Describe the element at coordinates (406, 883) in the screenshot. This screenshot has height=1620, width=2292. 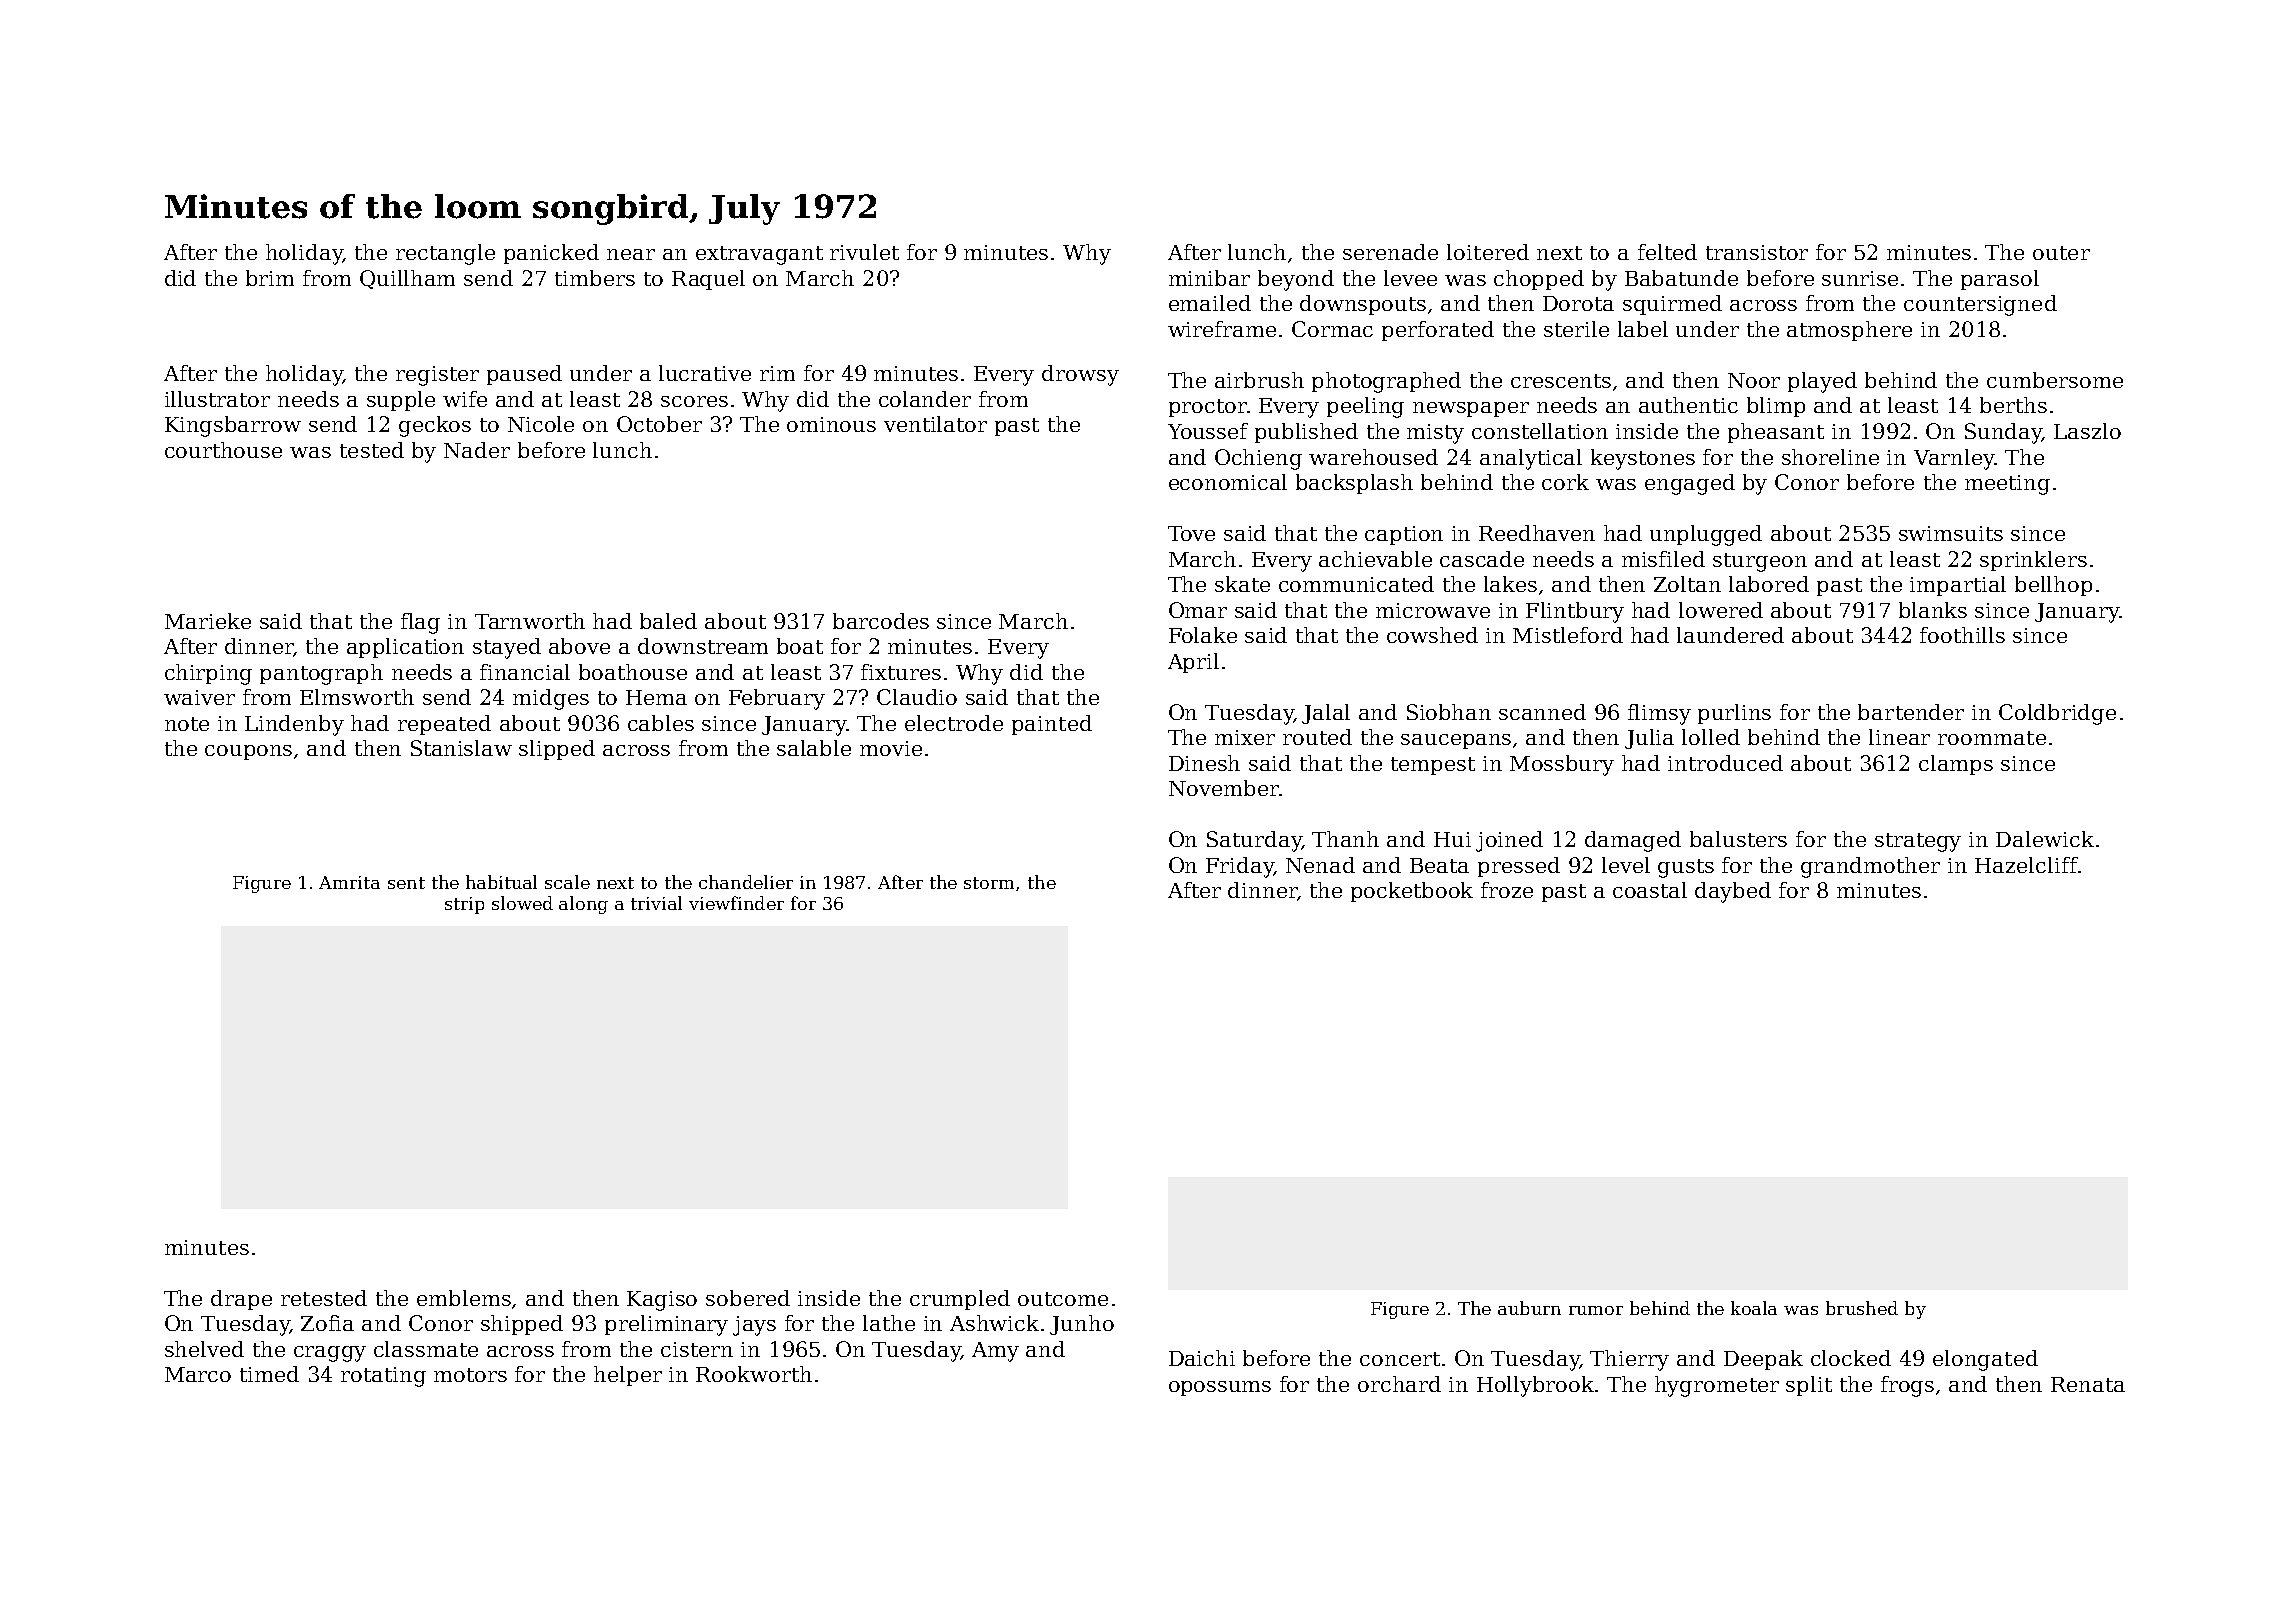
I see `sent` at that location.
